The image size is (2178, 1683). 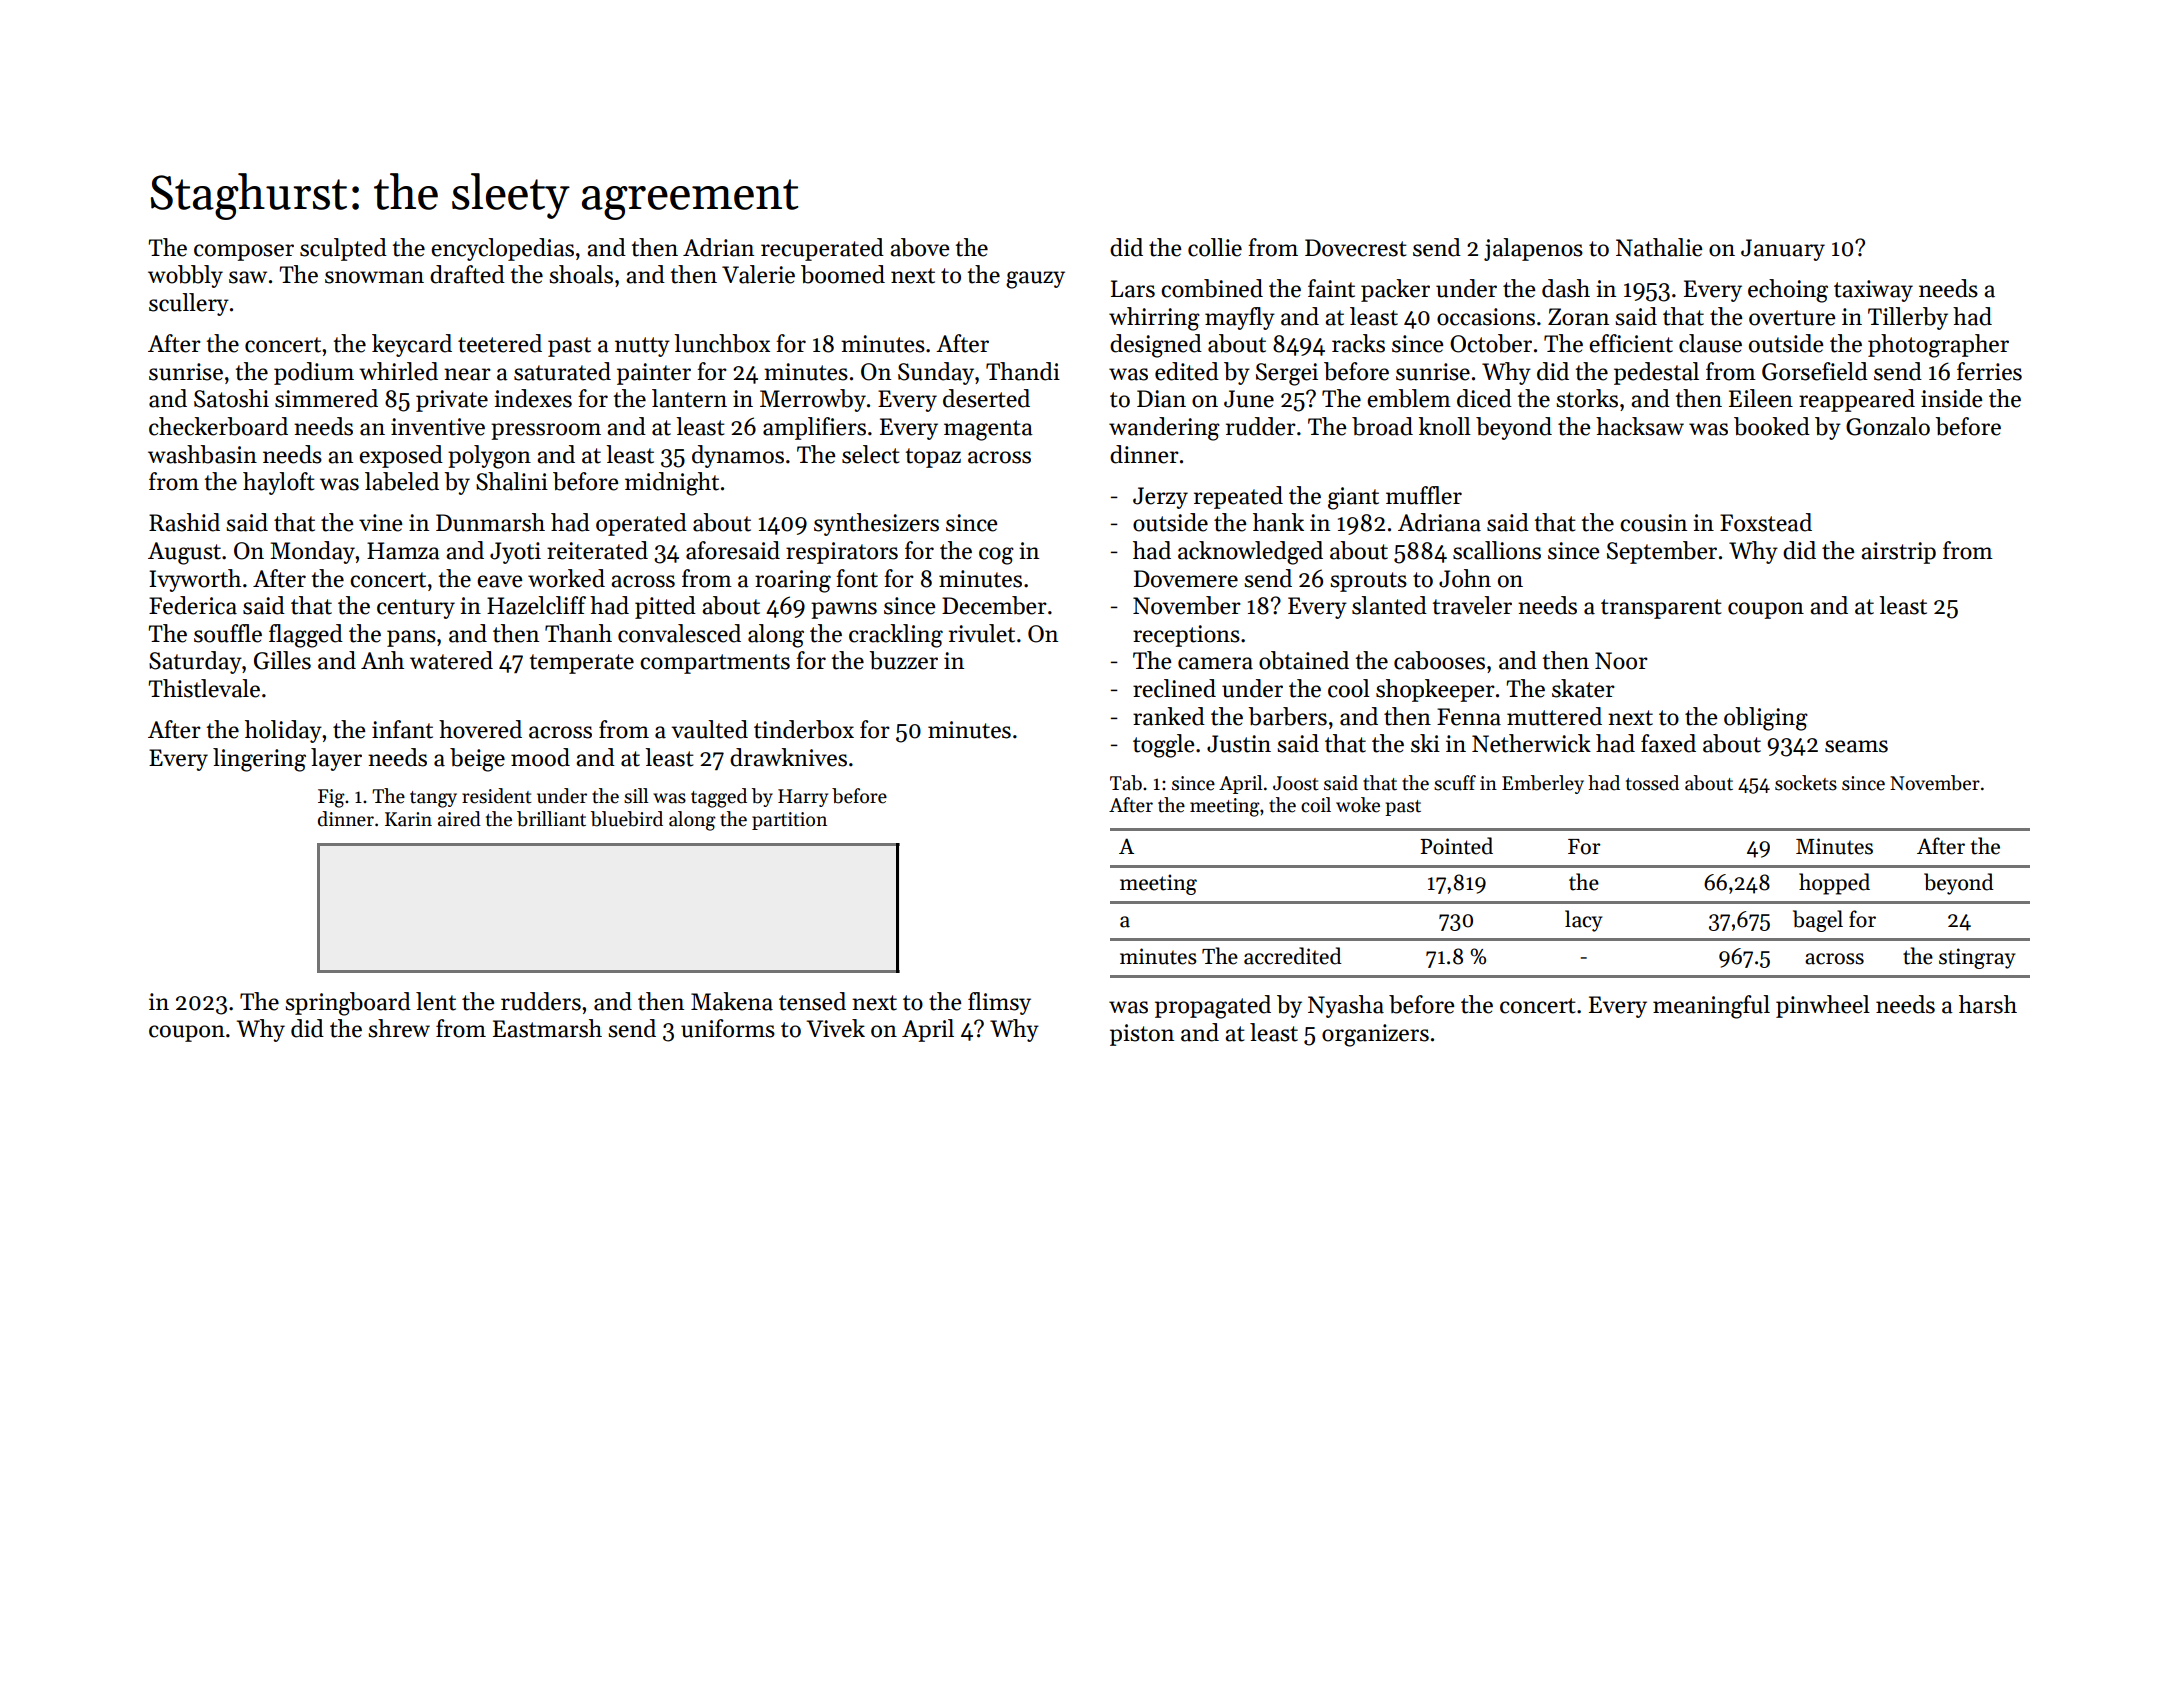 I want to click on tensed, so click(x=812, y=1001).
